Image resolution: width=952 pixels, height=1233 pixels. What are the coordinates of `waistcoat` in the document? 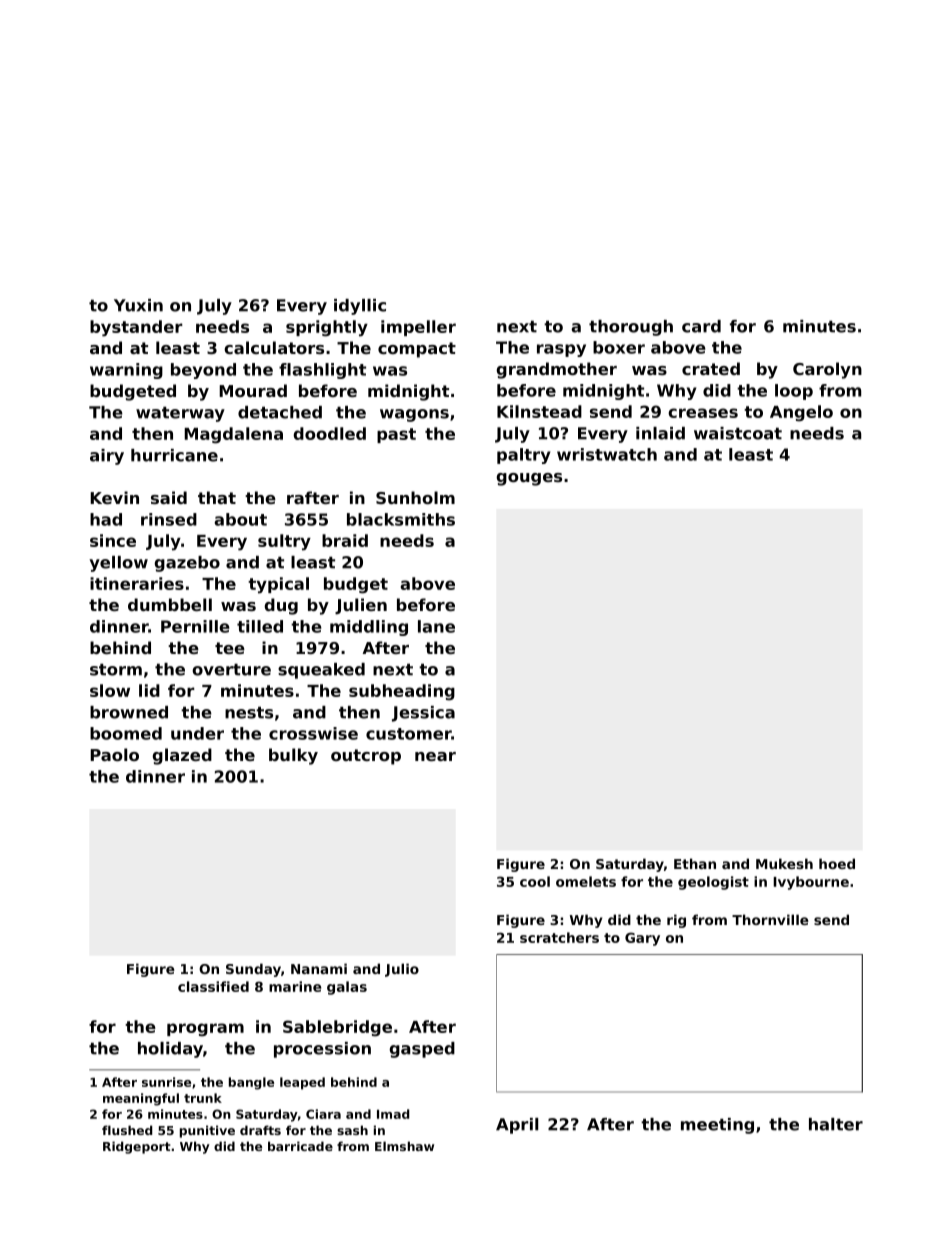 It's located at (738, 433).
